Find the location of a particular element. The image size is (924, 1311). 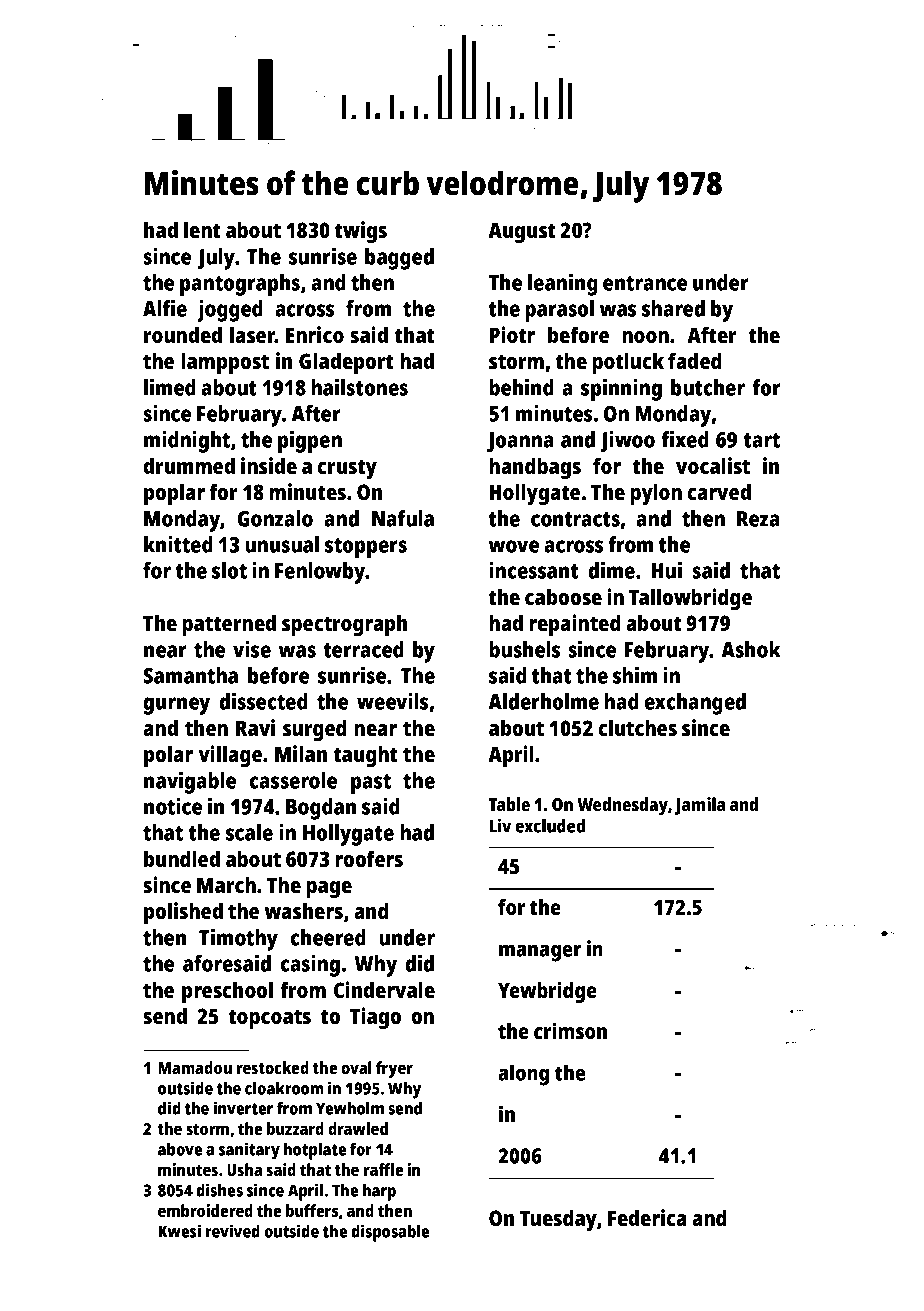

Liv is located at coordinates (500, 825).
